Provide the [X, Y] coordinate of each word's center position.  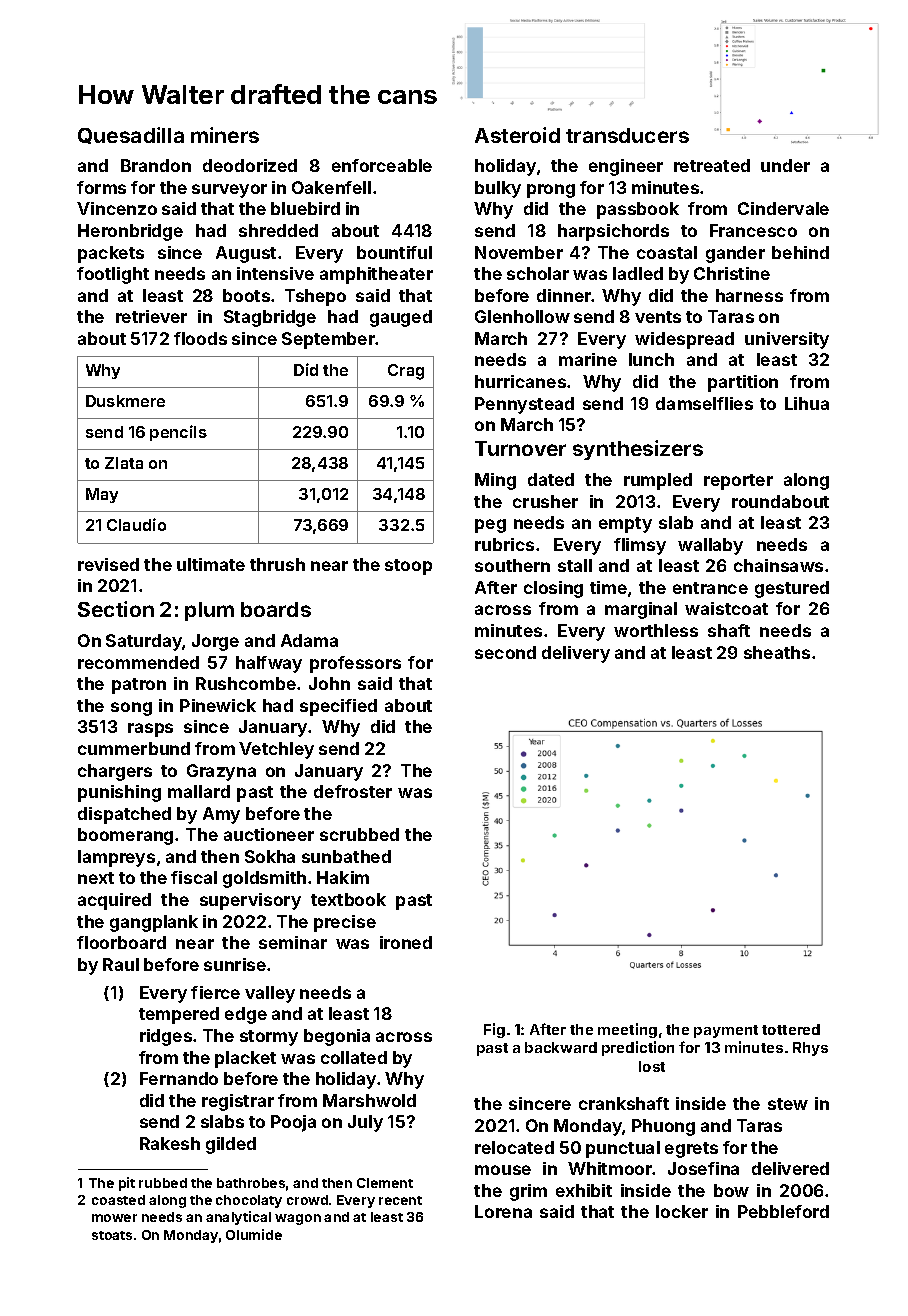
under [785, 165]
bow [731, 1190]
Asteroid [517, 135]
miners [225, 135]
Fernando [179, 1078]
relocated [514, 1147]
